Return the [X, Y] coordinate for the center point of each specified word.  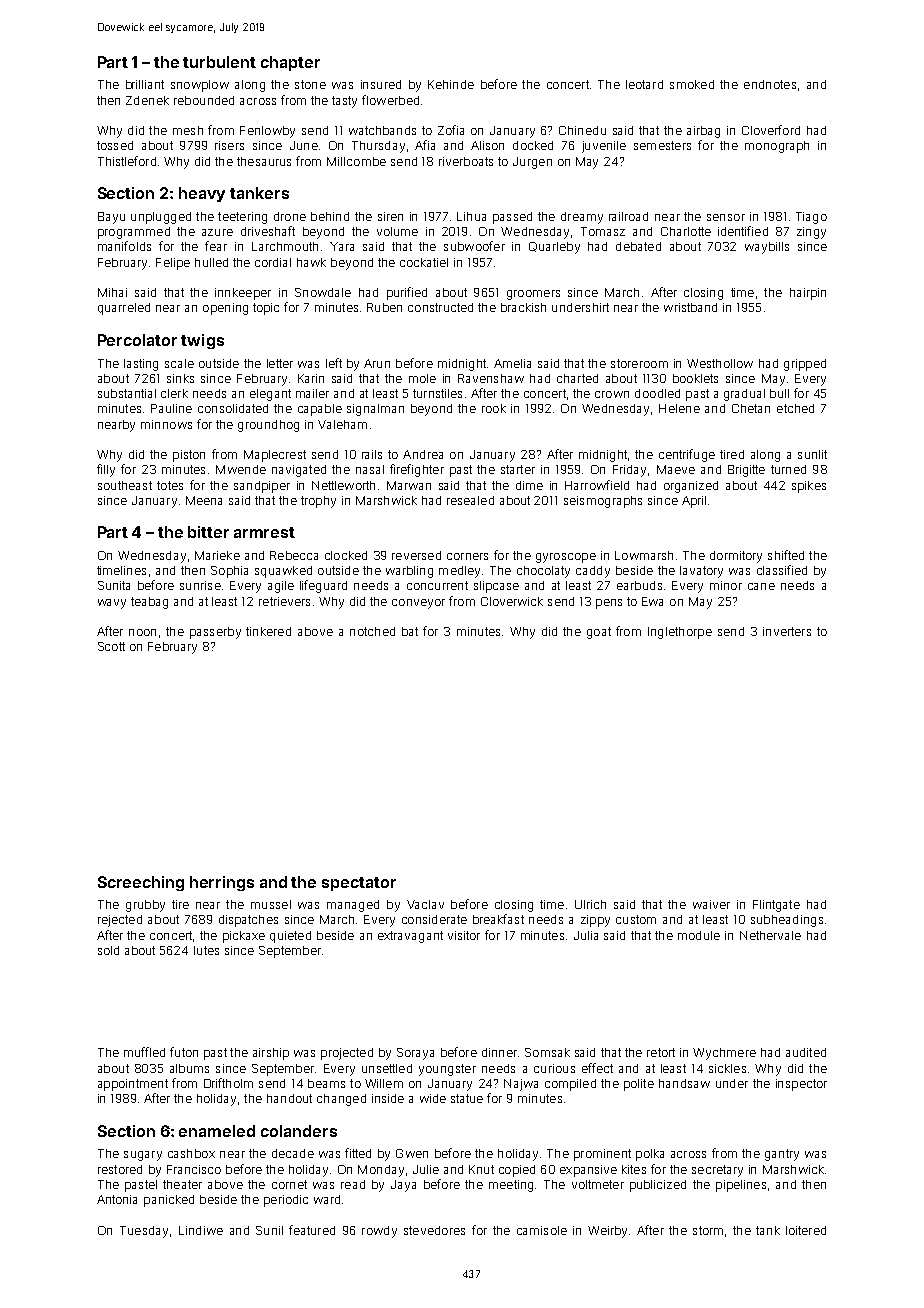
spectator [359, 884]
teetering [242, 218]
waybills [767, 248]
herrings [222, 883]
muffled [144, 1052]
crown [612, 394]
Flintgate [776, 906]
